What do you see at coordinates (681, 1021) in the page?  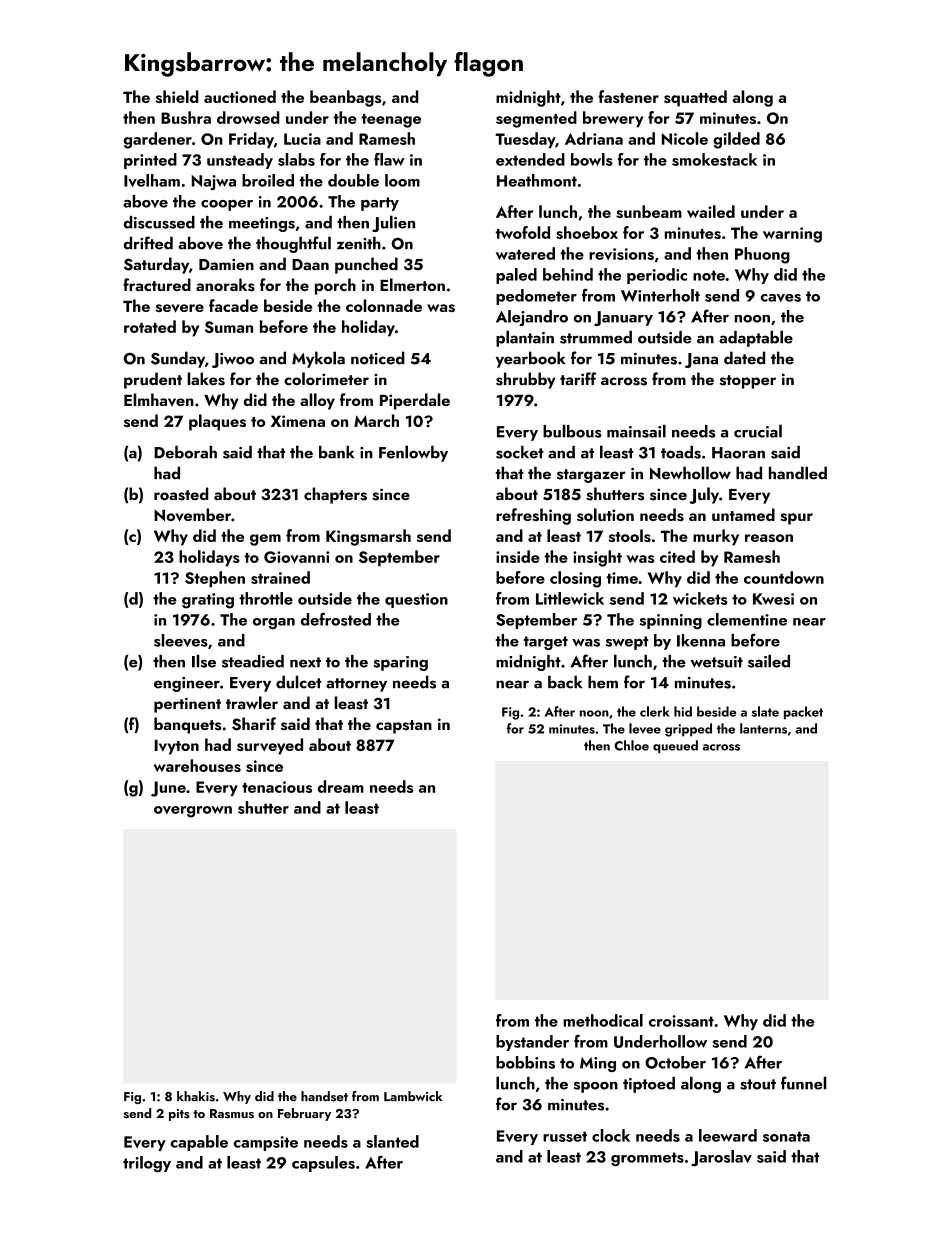 I see `croissant` at bounding box center [681, 1021].
